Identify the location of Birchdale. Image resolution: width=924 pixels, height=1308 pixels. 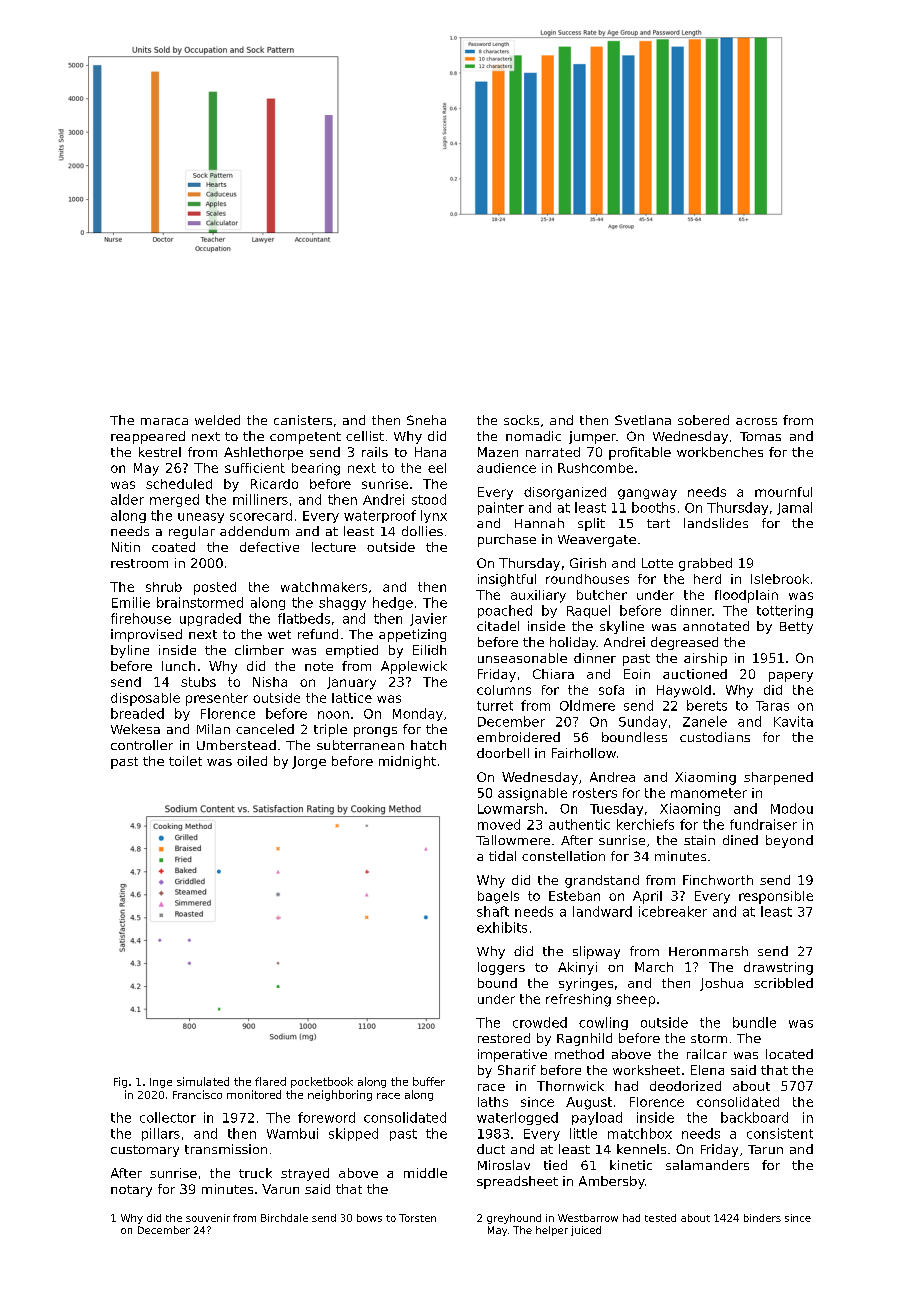
(284, 1218).
